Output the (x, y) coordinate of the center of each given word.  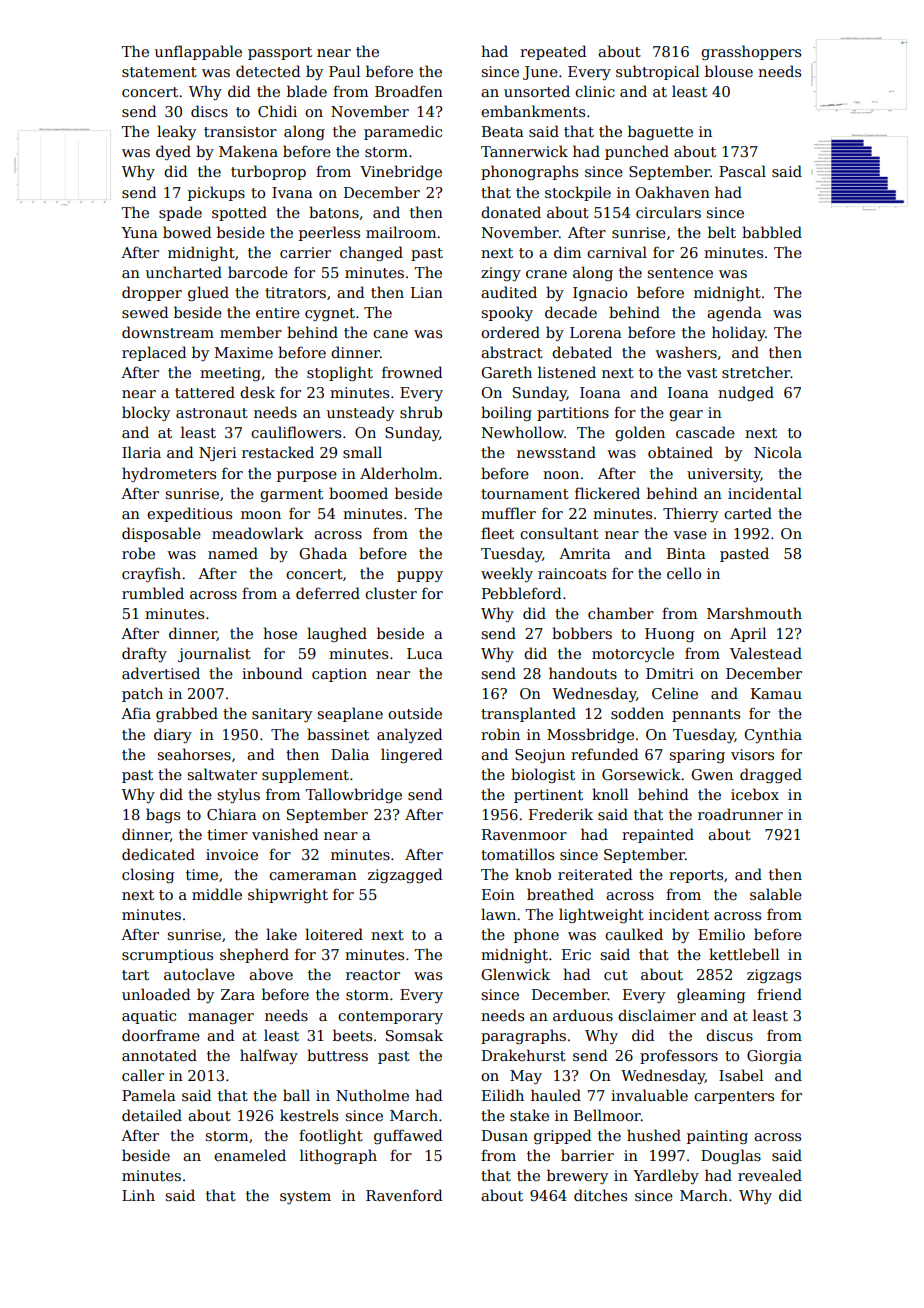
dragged (771, 775)
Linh (138, 1195)
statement (159, 72)
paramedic (403, 132)
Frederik (561, 814)
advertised (161, 673)
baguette (660, 132)
